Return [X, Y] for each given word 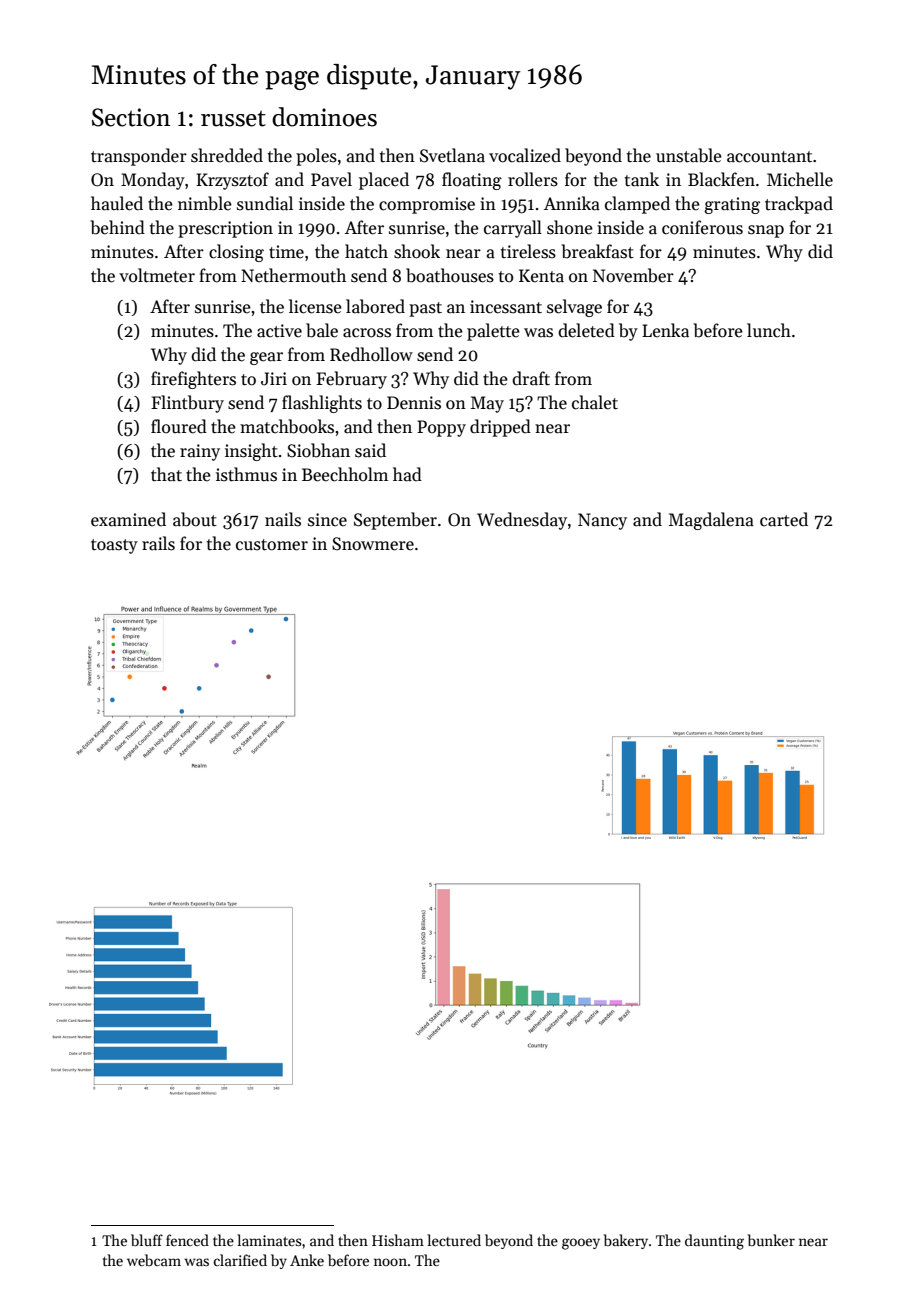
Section [131, 117]
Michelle [800, 179]
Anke [307, 1260]
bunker [771, 1240]
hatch [366, 251]
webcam [154, 1260]
